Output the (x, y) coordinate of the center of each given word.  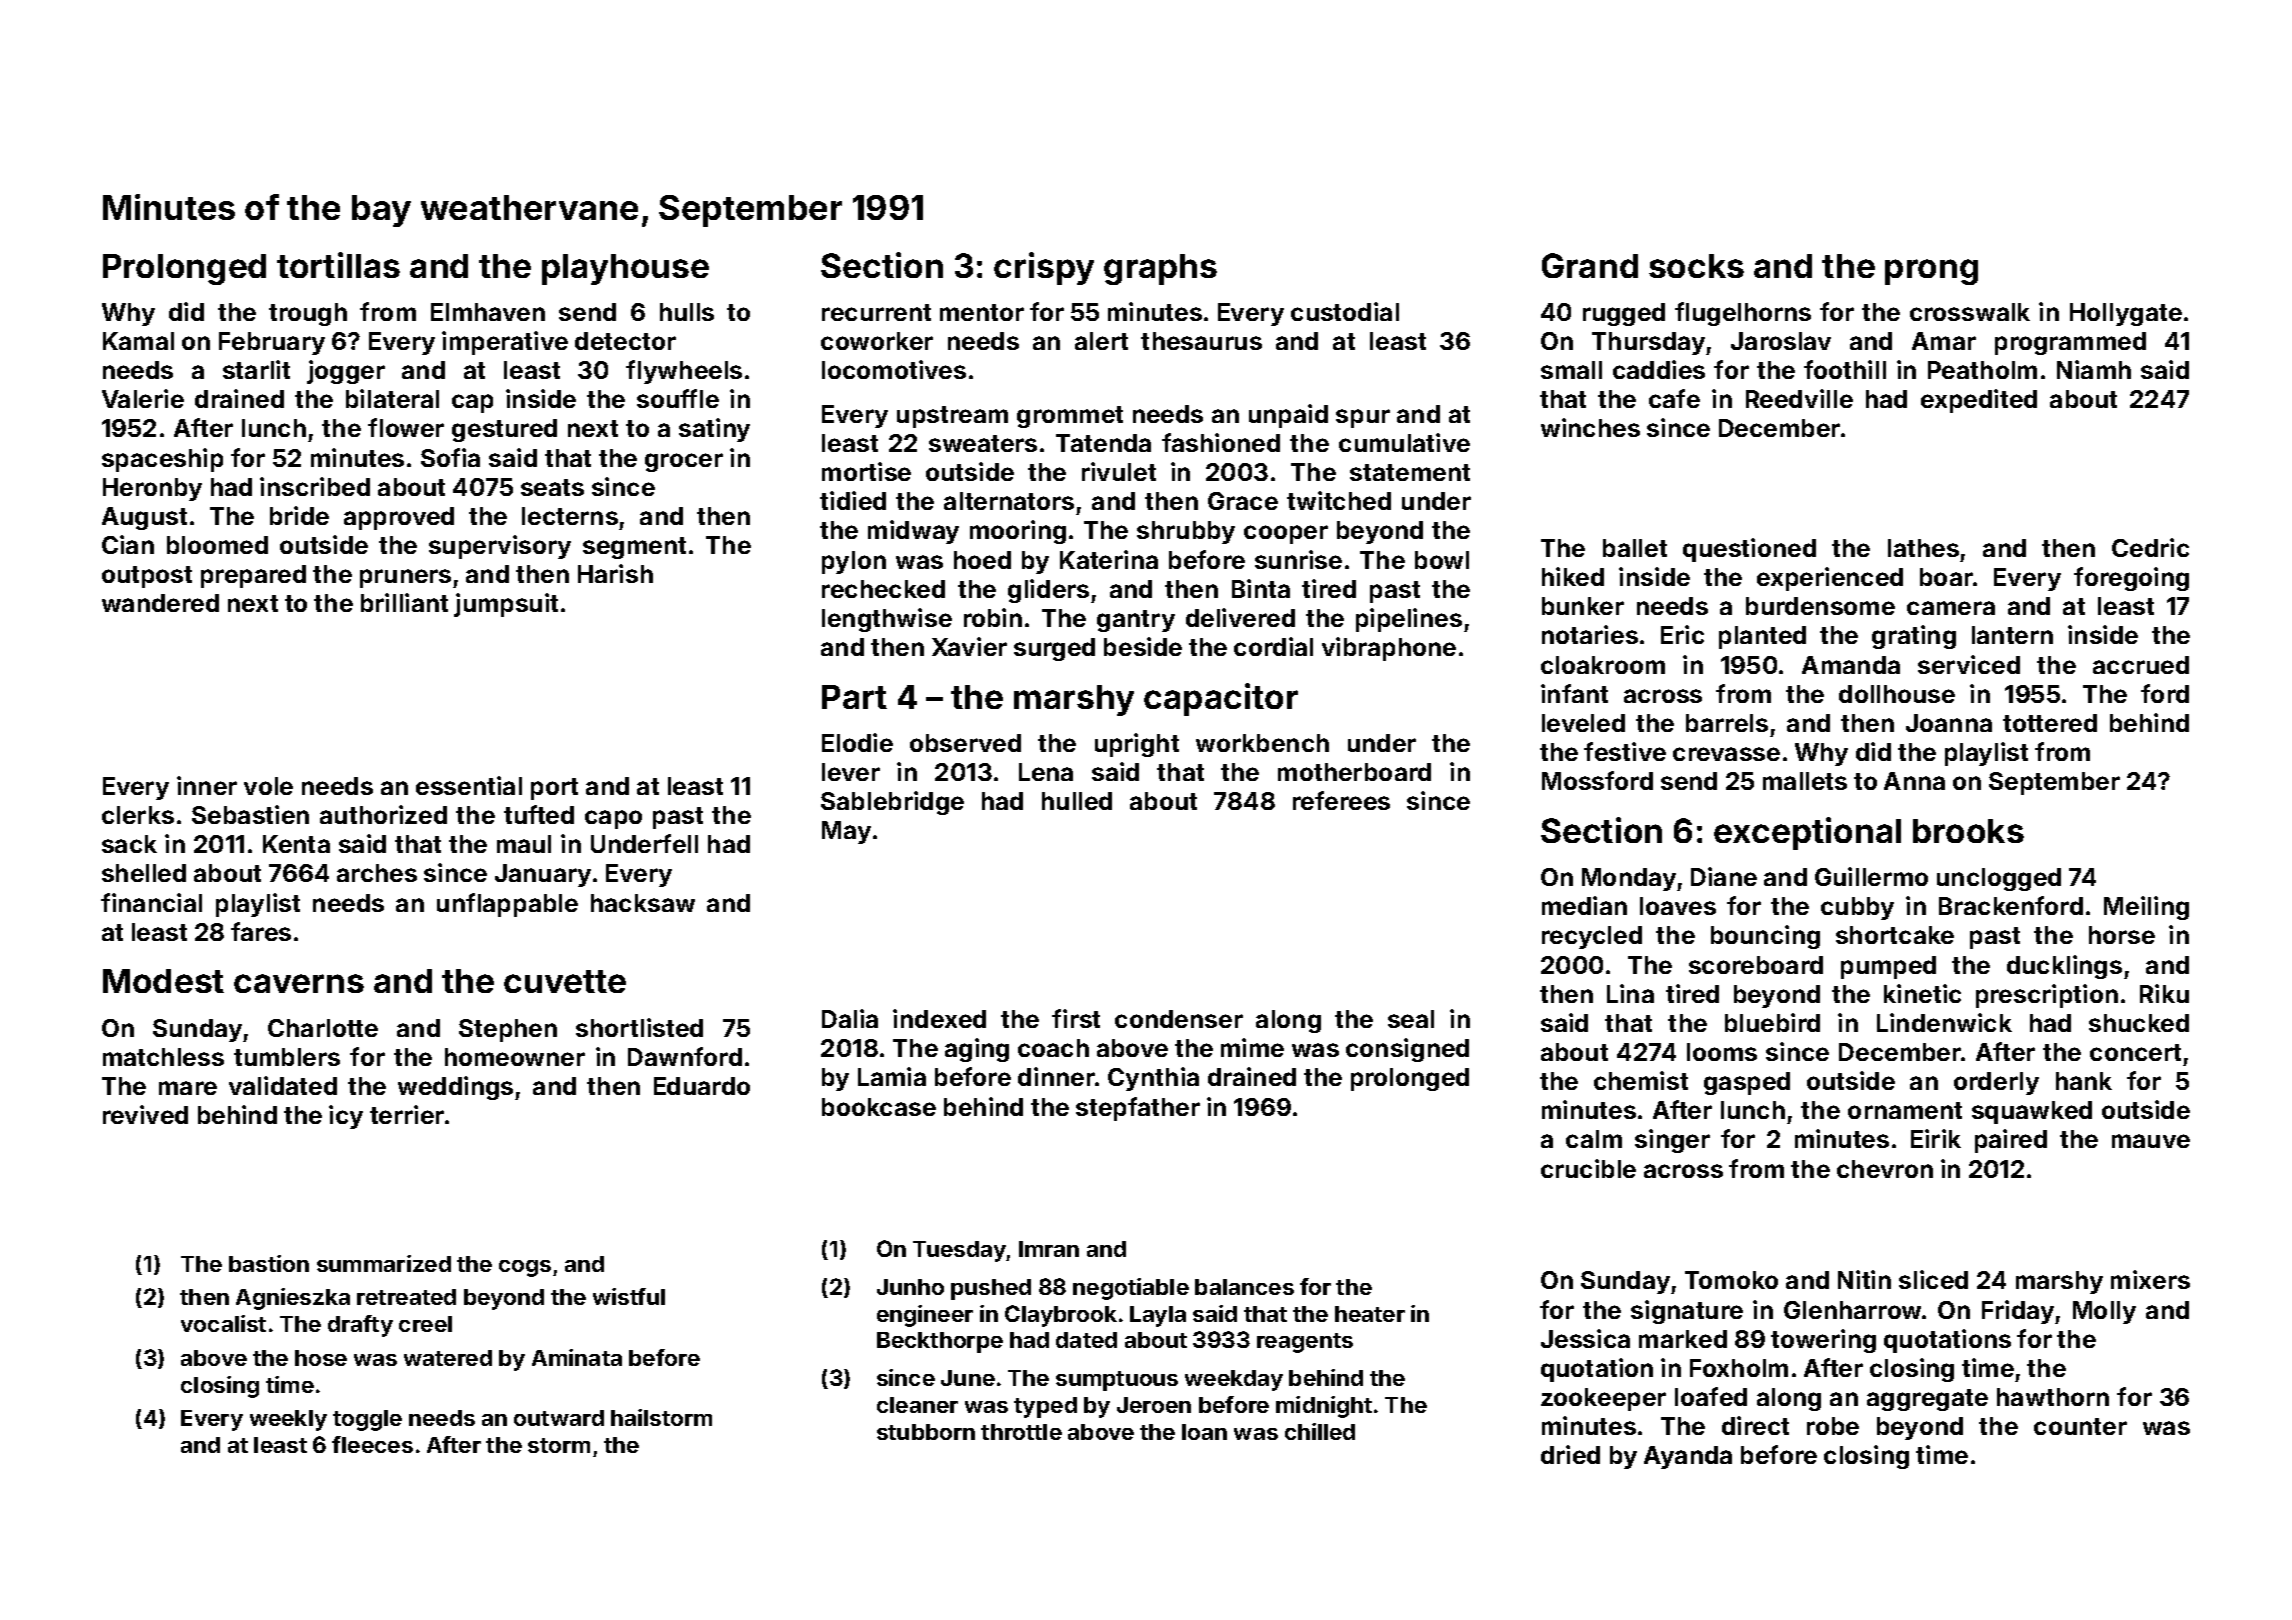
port (554, 789)
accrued (2141, 665)
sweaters (983, 443)
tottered (2050, 723)
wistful (629, 1296)
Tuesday (960, 1251)
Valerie (143, 398)
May (846, 832)
